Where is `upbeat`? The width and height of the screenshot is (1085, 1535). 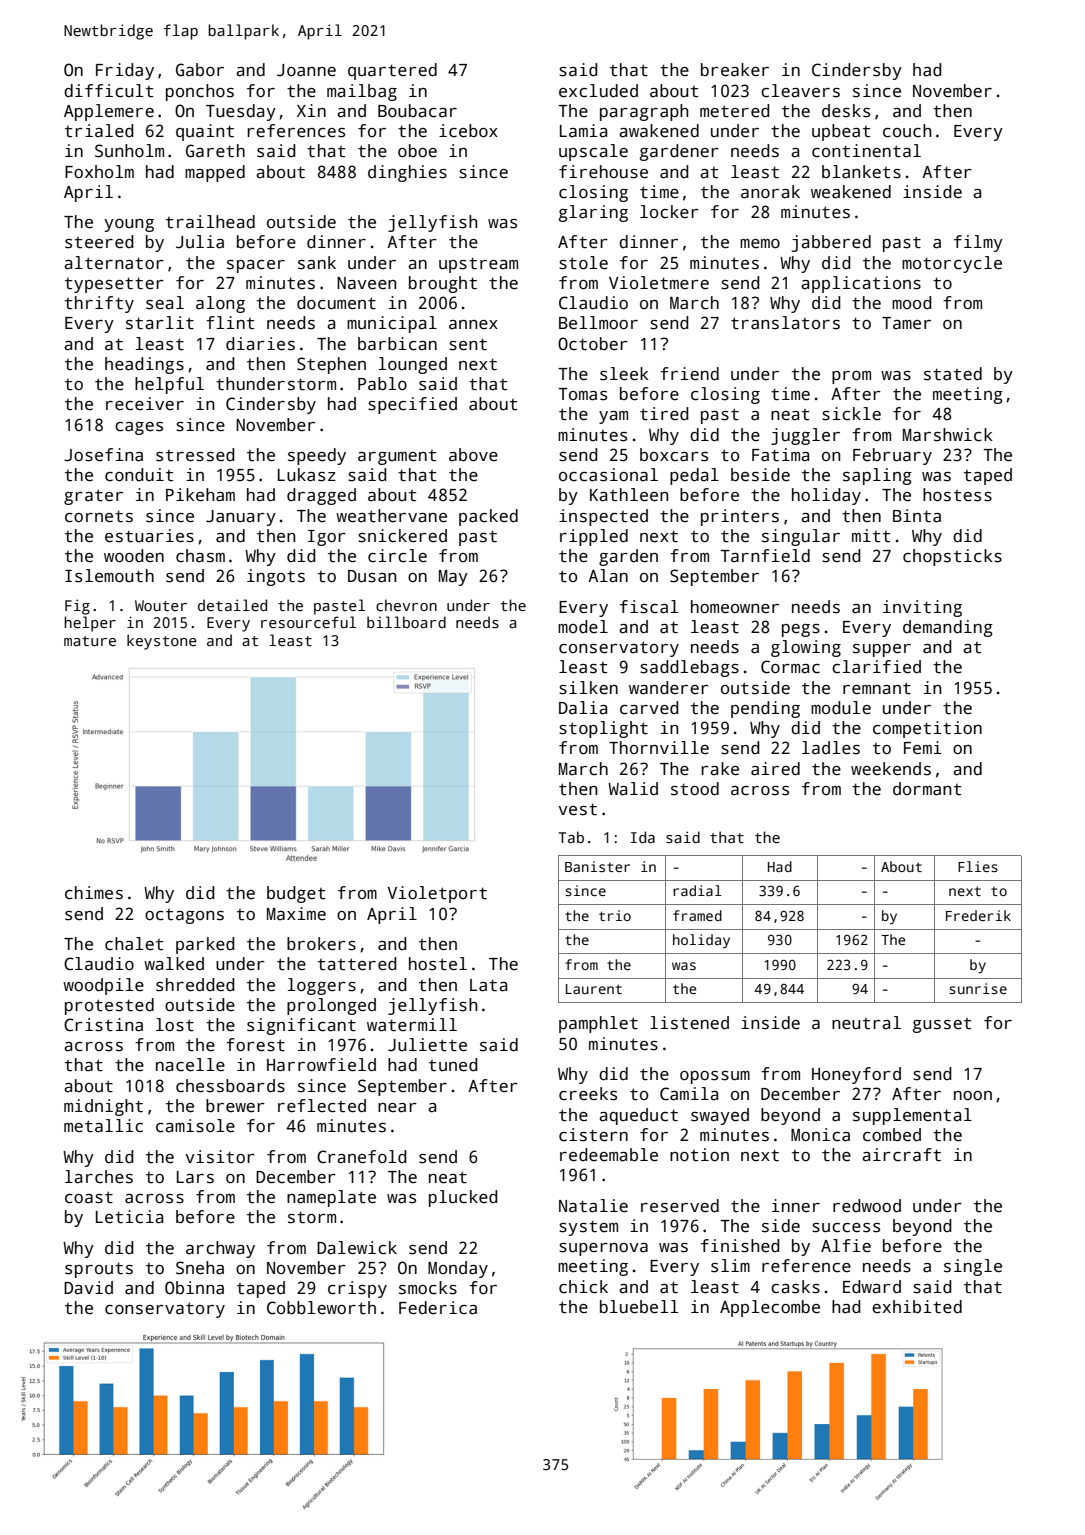 upbeat is located at coordinates (841, 132).
